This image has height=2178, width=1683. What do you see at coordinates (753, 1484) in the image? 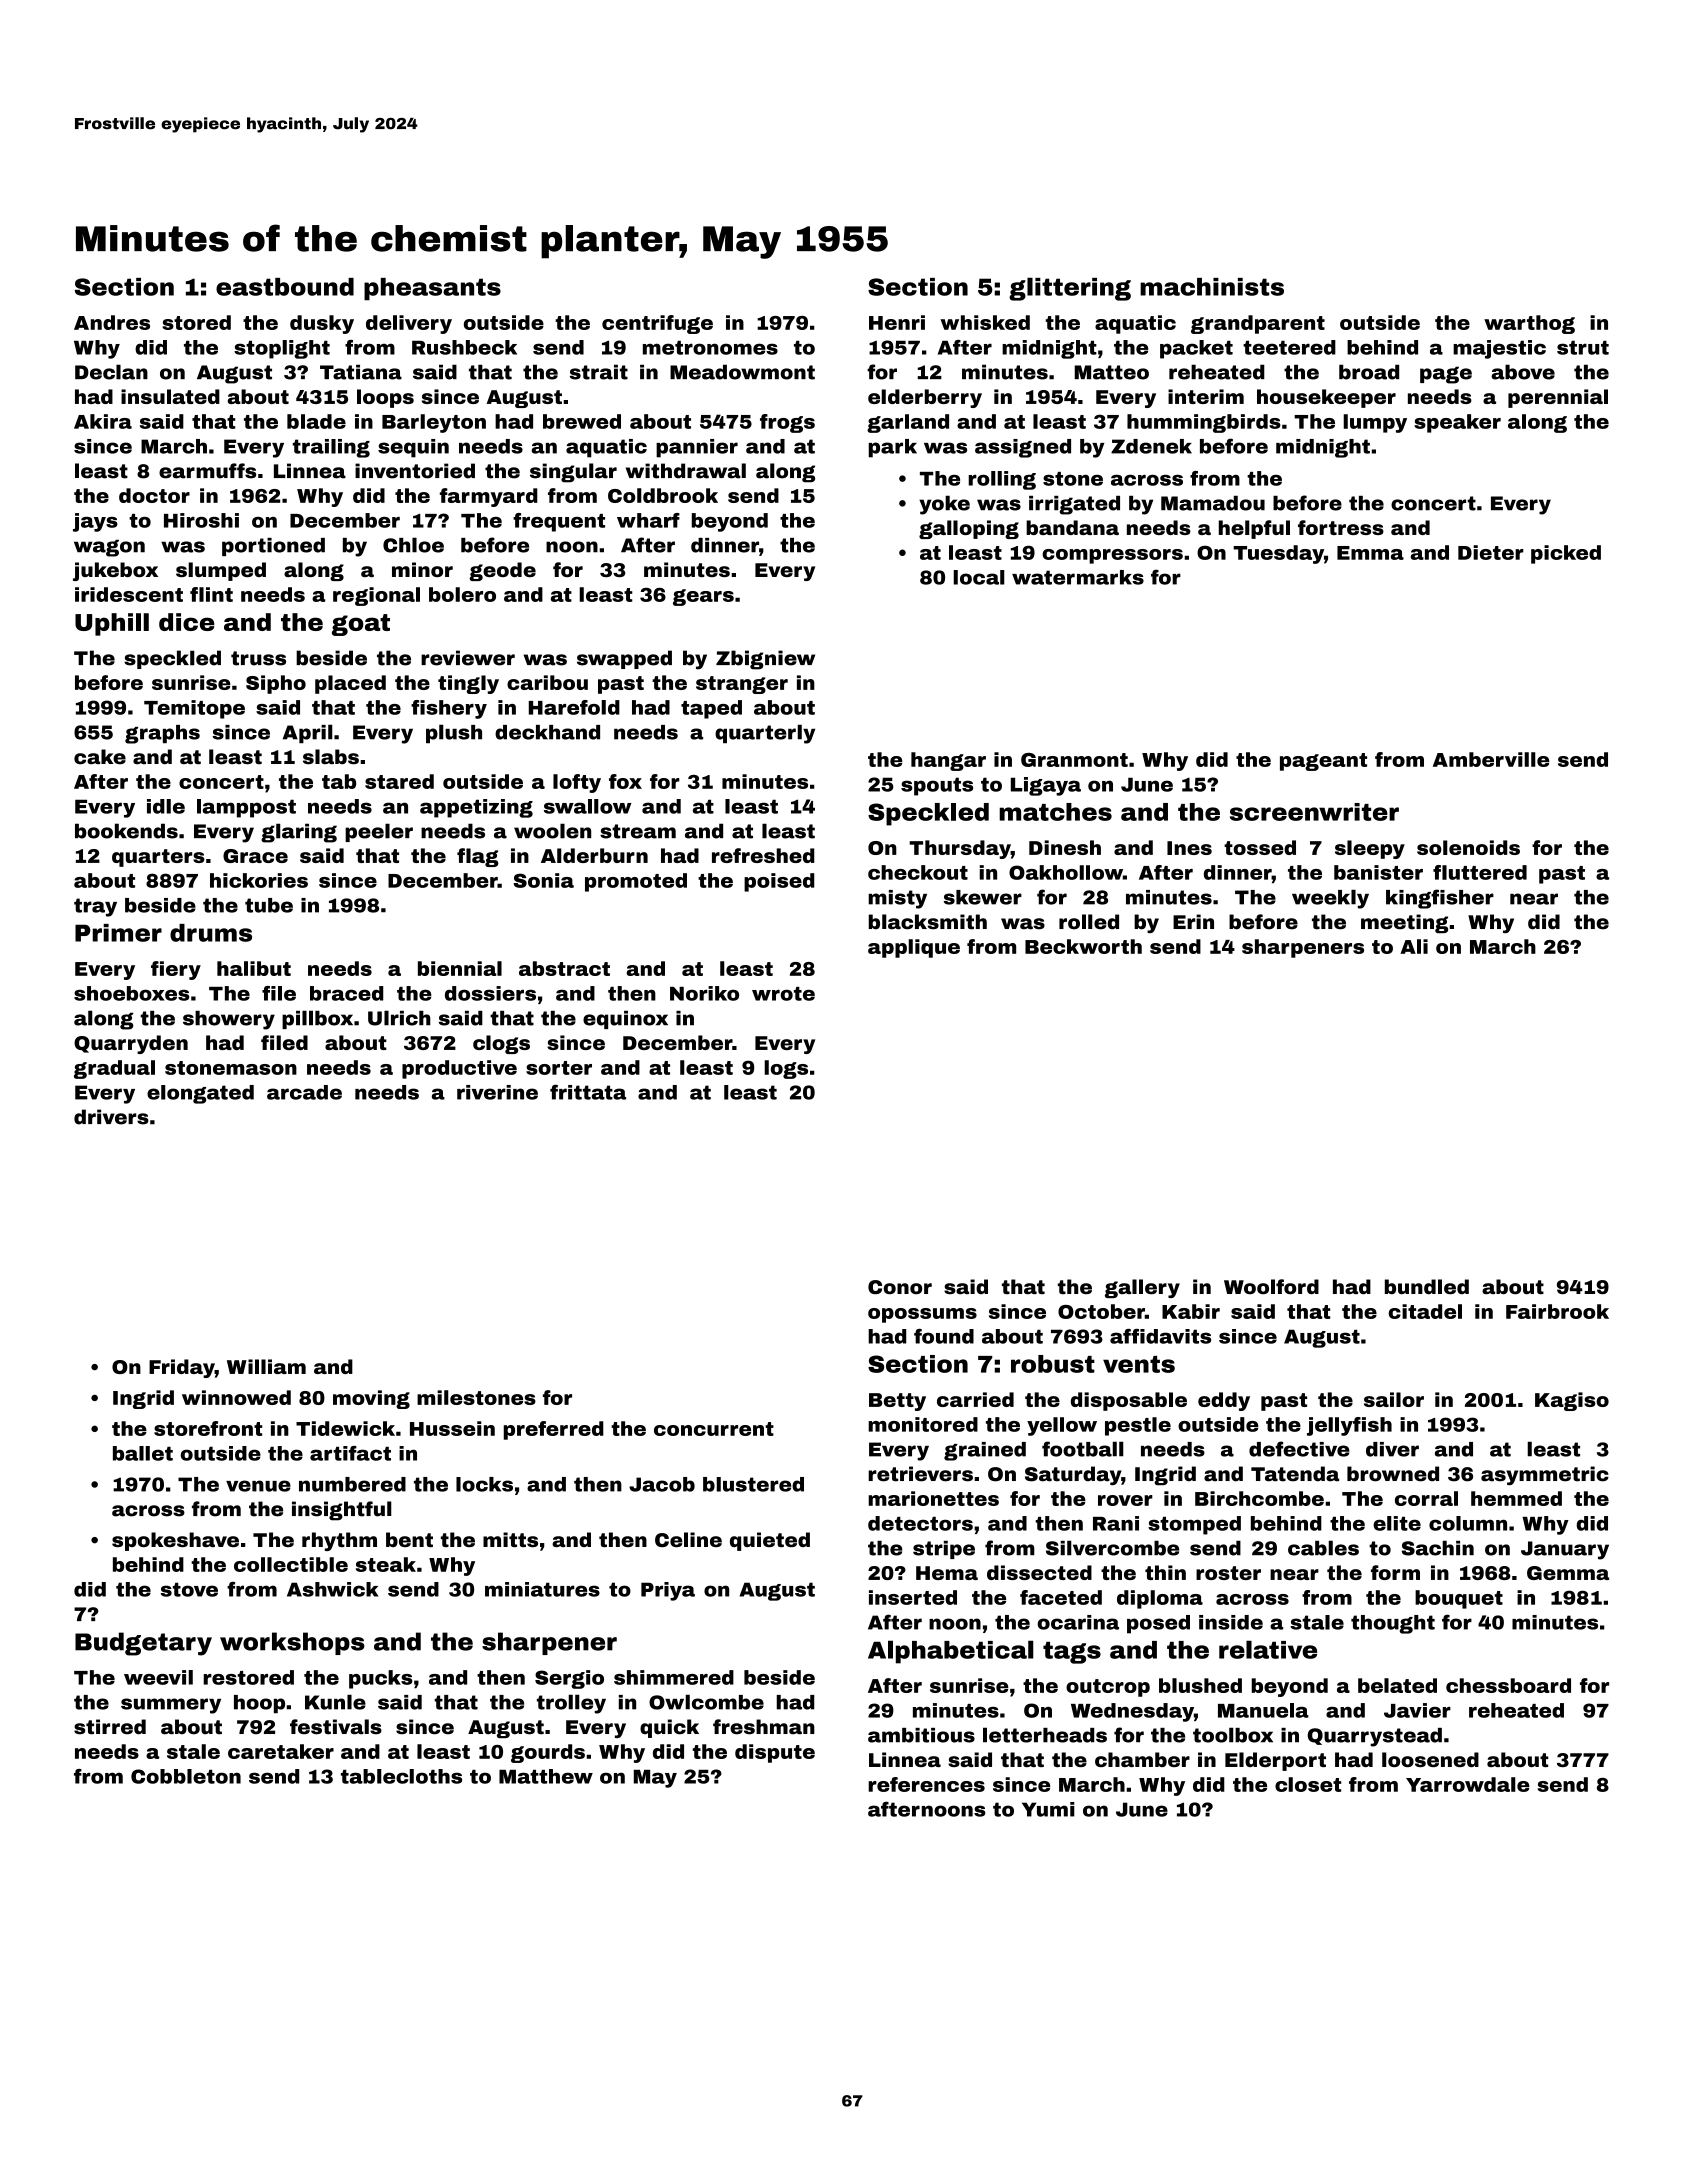
I see `blustered` at bounding box center [753, 1484].
